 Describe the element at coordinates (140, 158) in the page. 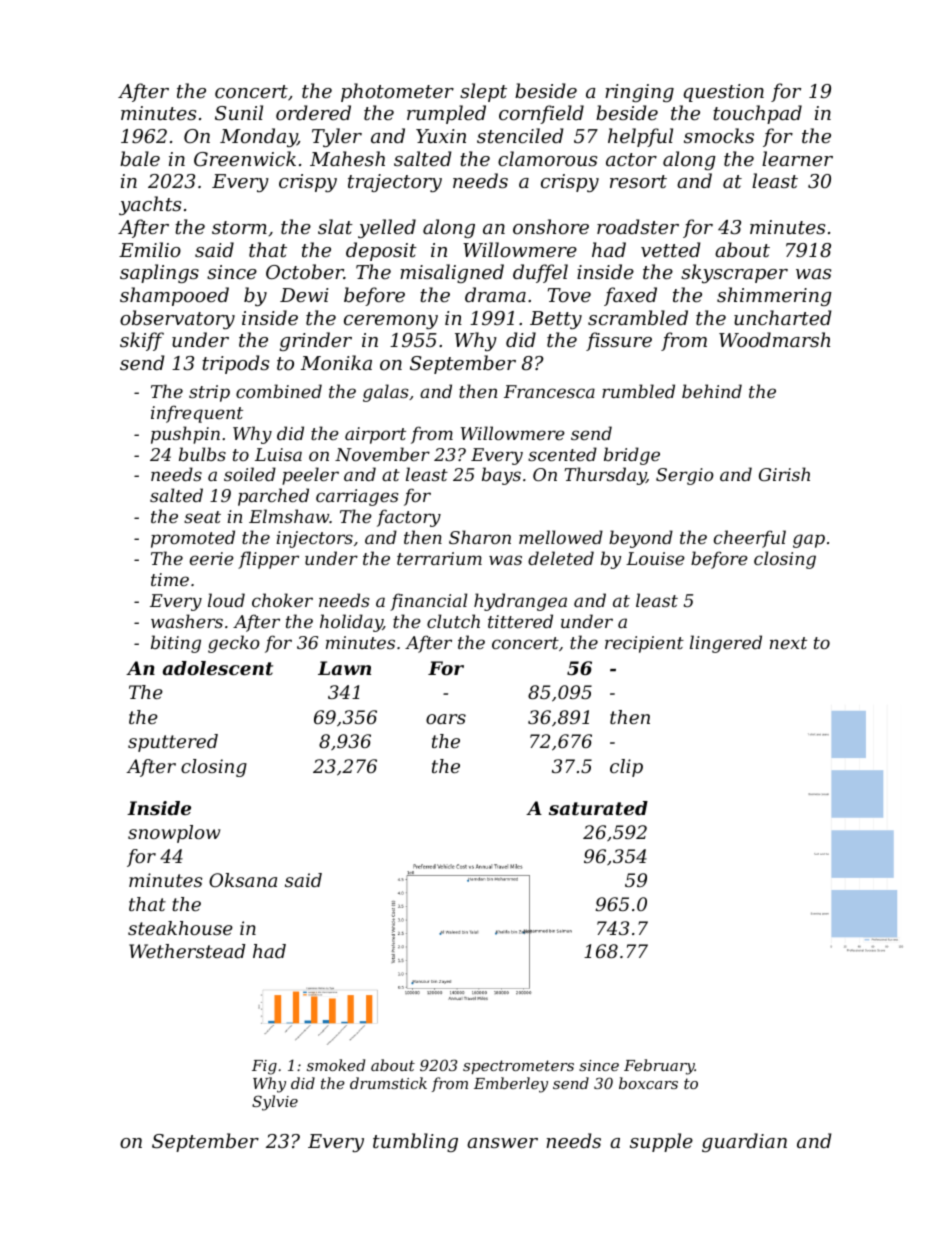

I see `bale` at that location.
